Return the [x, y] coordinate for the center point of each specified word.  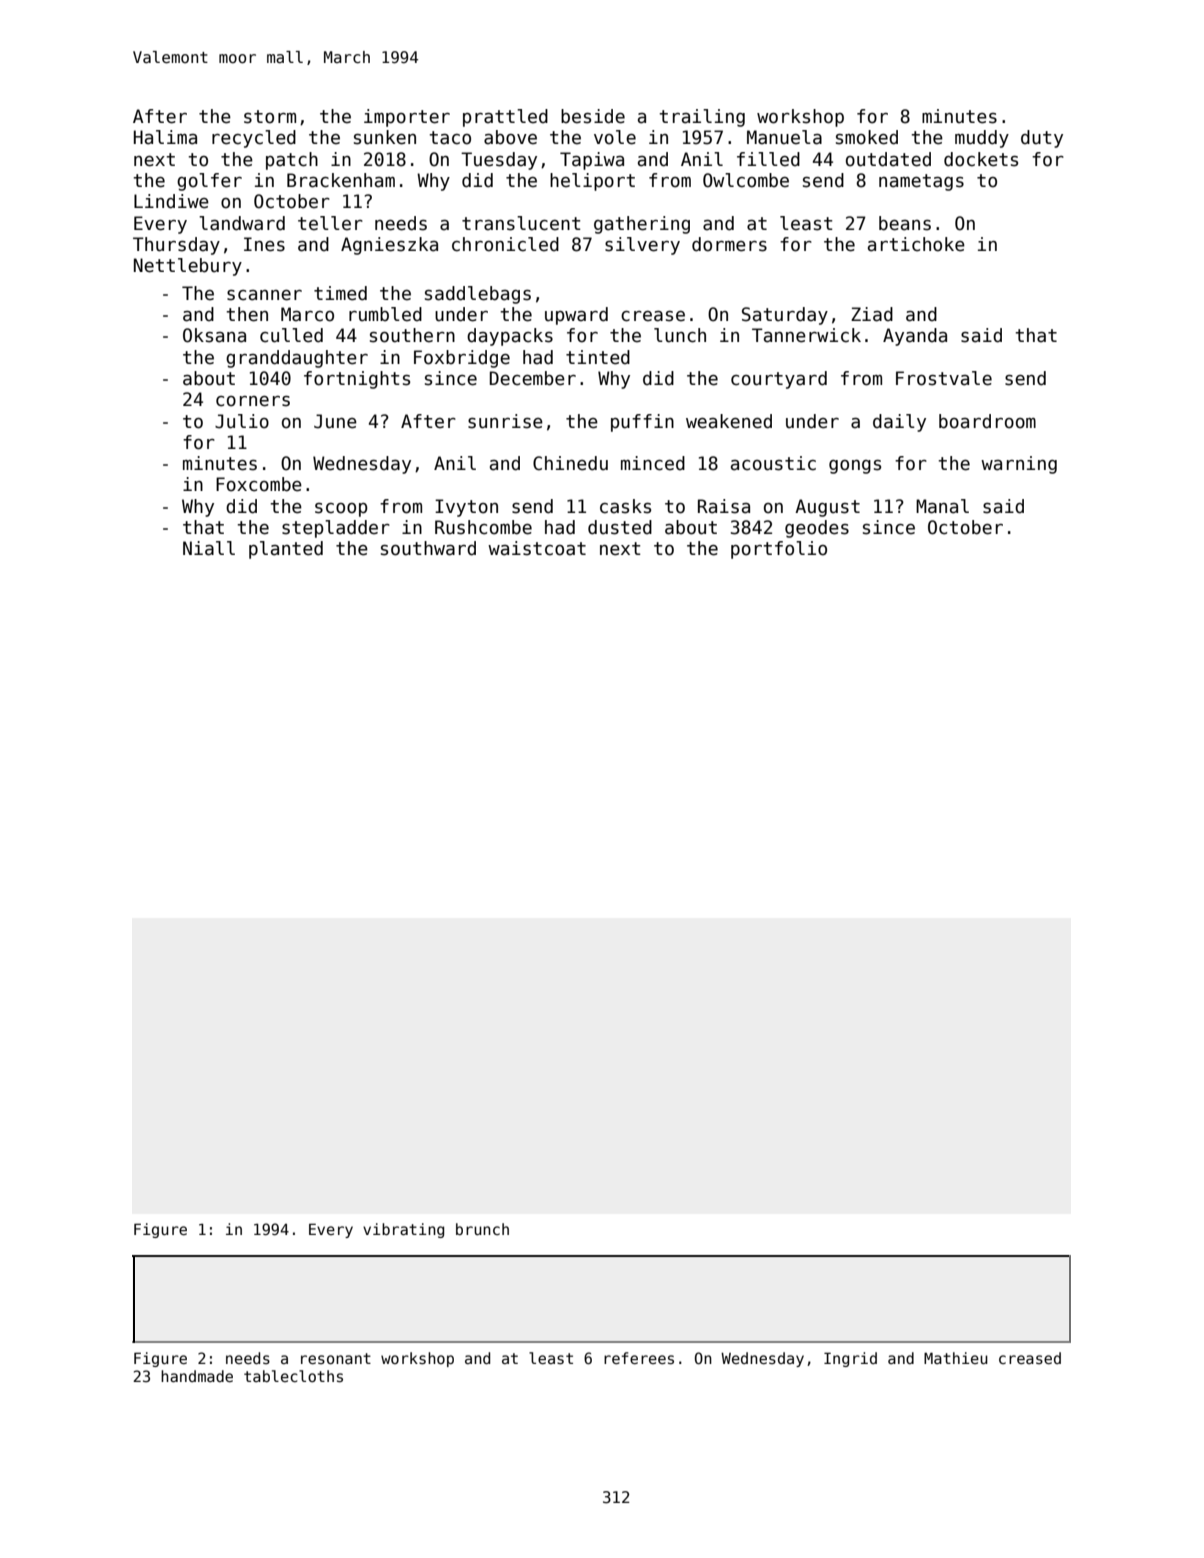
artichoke [916, 244]
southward [428, 548]
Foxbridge [462, 359]
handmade [197, 1376]
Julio [242, 421]
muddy [982, 139]
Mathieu [956, 1358]
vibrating [403, 1230]
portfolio [779, 550]
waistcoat [537, 548]
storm [270, 117]
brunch [482, 1229]
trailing [702, 118]
